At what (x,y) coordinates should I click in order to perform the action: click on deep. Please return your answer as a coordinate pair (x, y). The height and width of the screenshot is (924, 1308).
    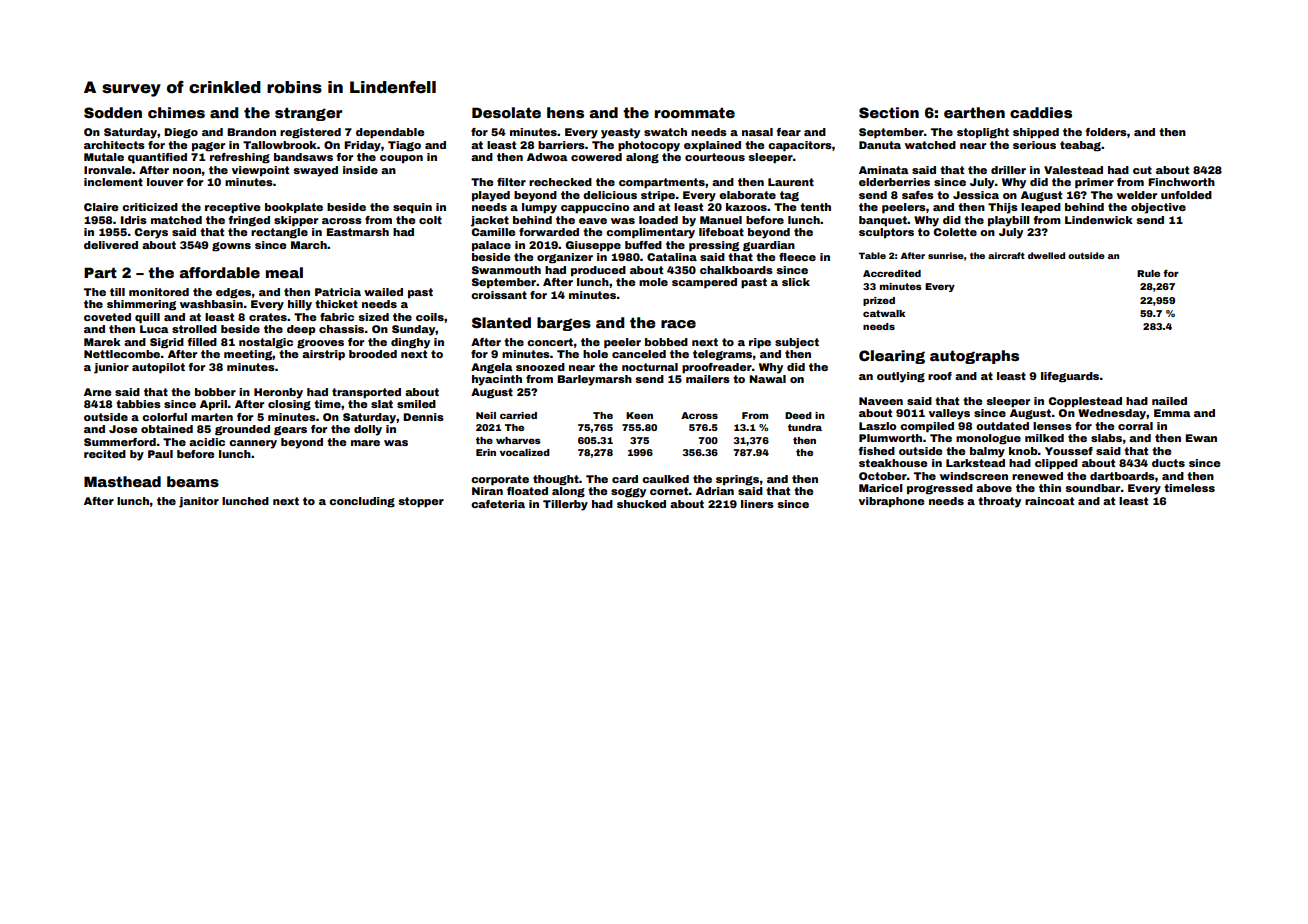
    Looking at the image, I should click on (301, 330).
